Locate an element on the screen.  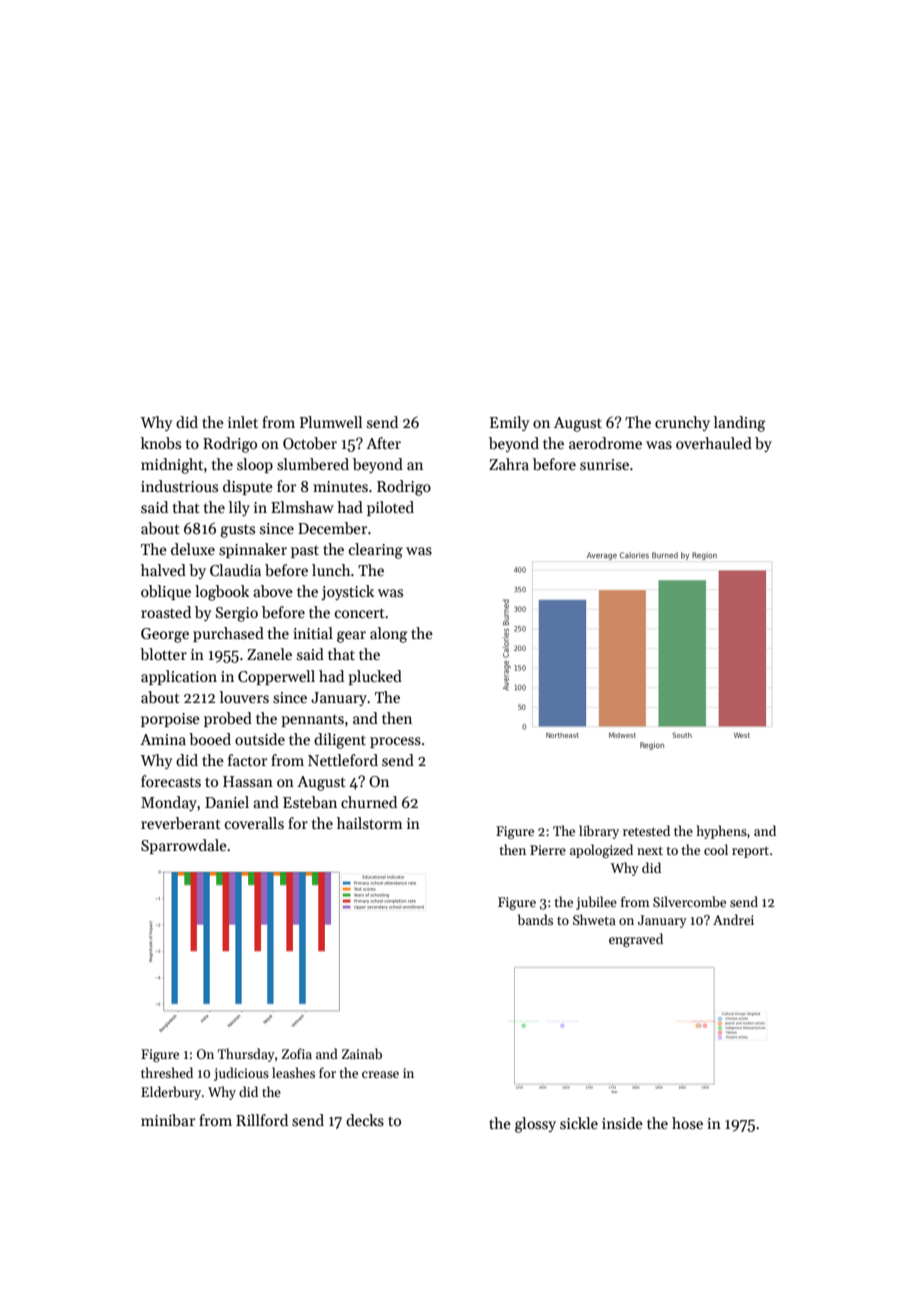
engraved is located at coordinates (636, 940).
